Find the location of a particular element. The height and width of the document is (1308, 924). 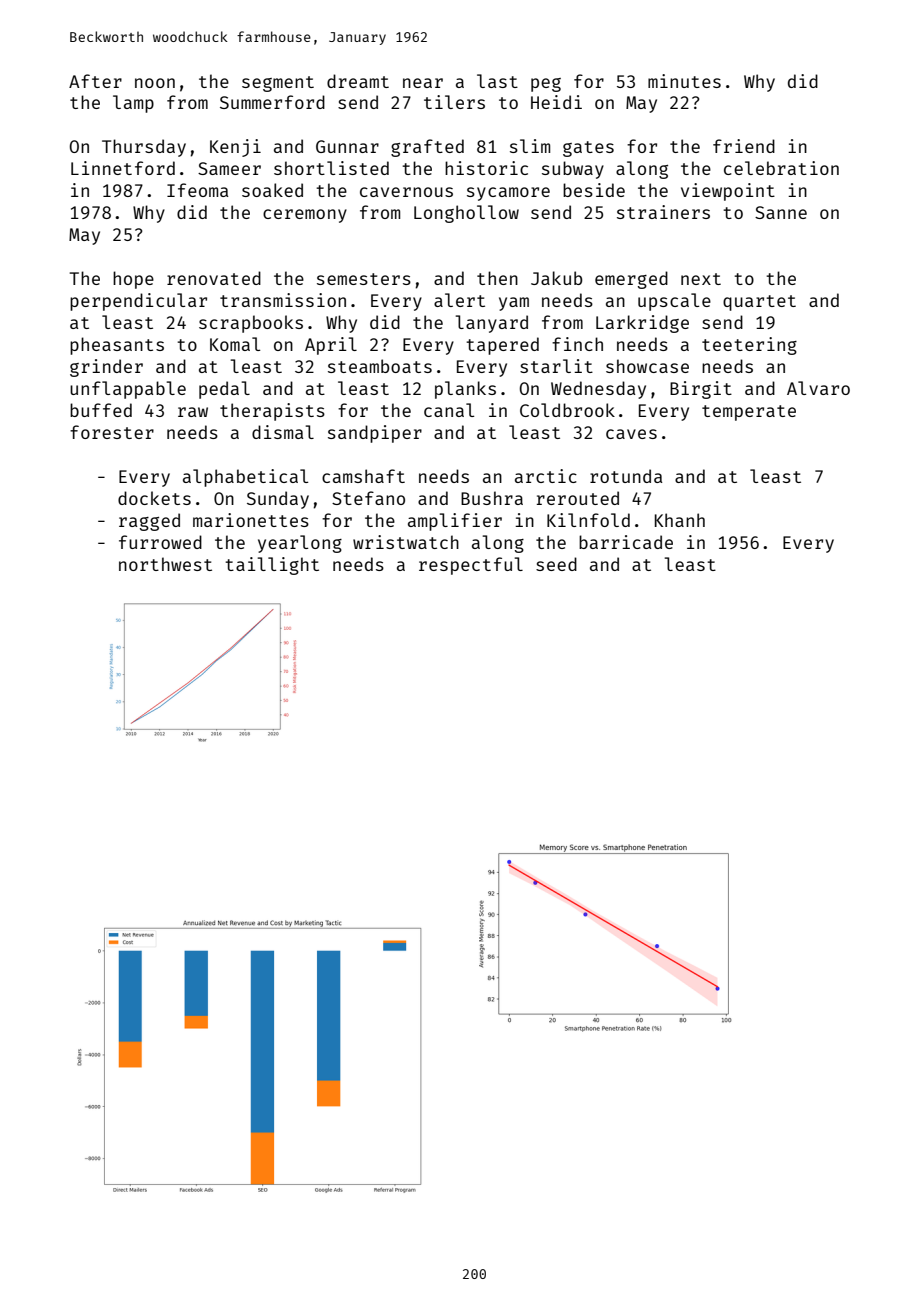

minutes is located at coordinates (684, 81).
